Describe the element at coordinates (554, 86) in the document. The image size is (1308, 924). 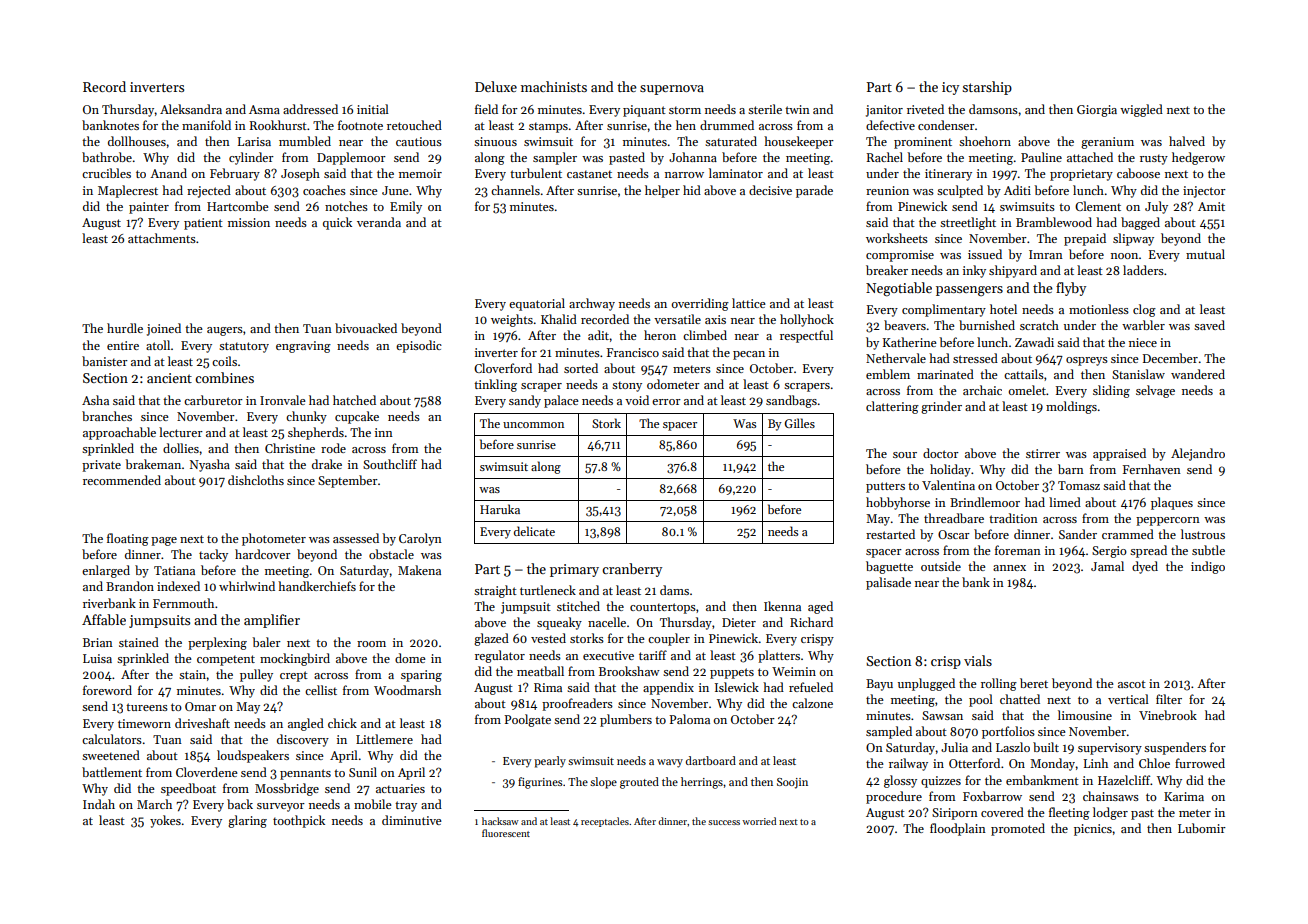
I see `machinists` at that location.
